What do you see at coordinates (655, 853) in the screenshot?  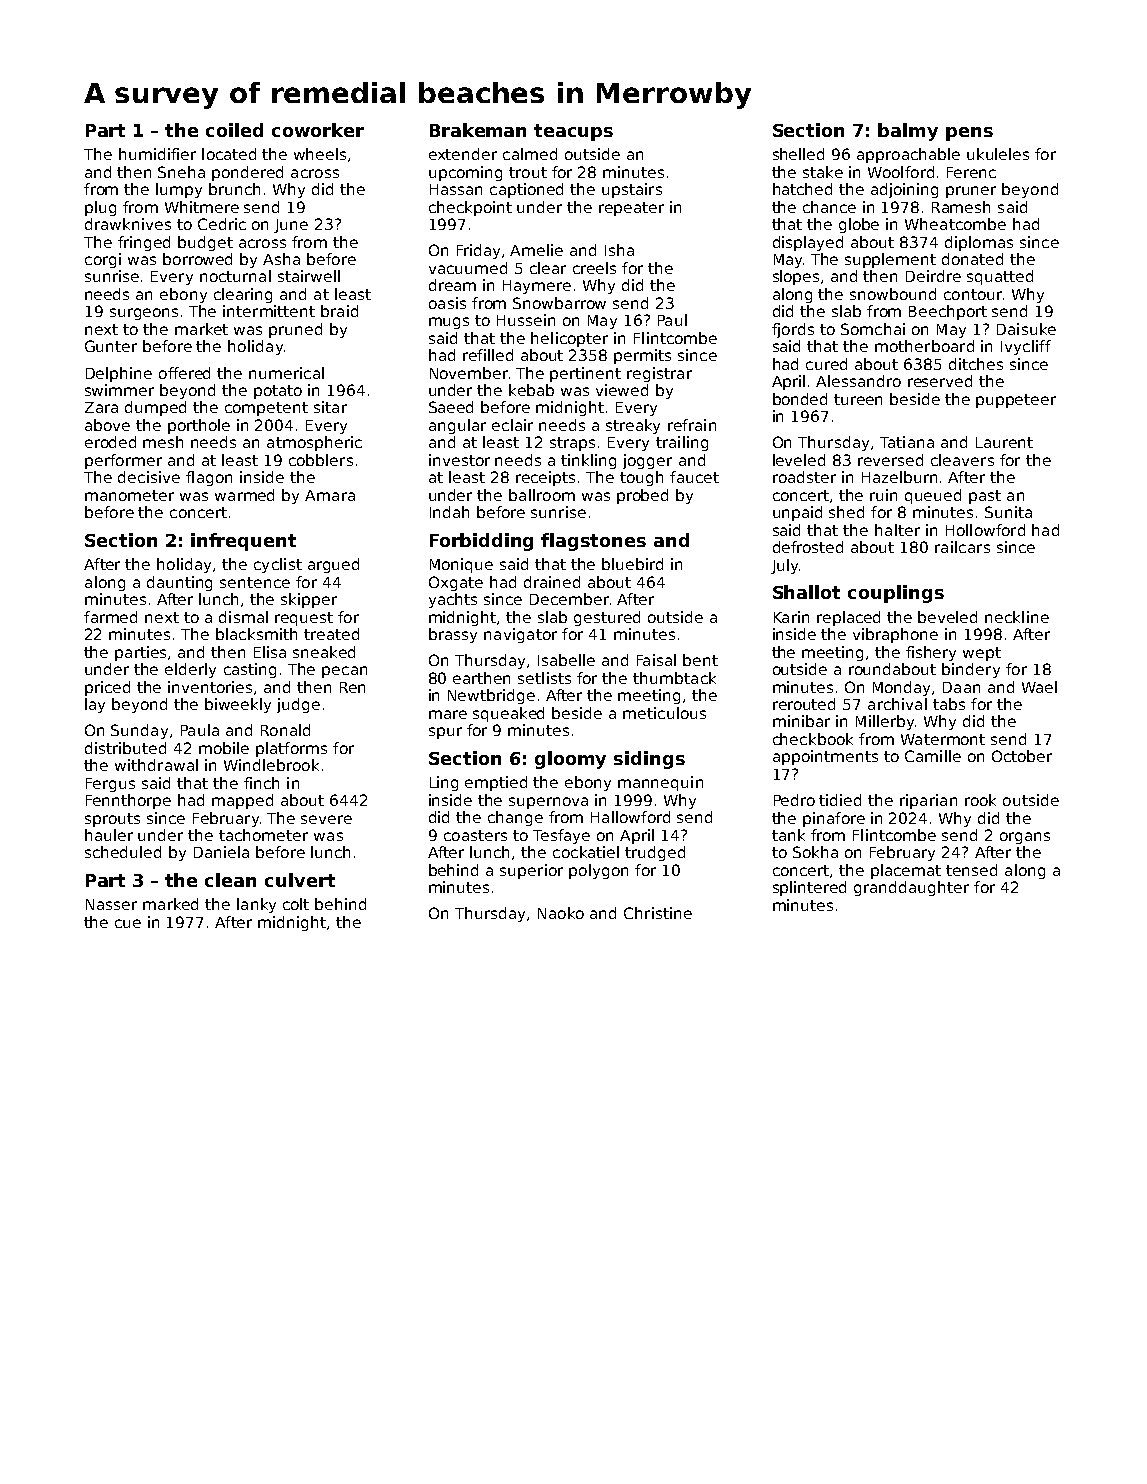 I see `trudged` at bounding box center [655, 853].
